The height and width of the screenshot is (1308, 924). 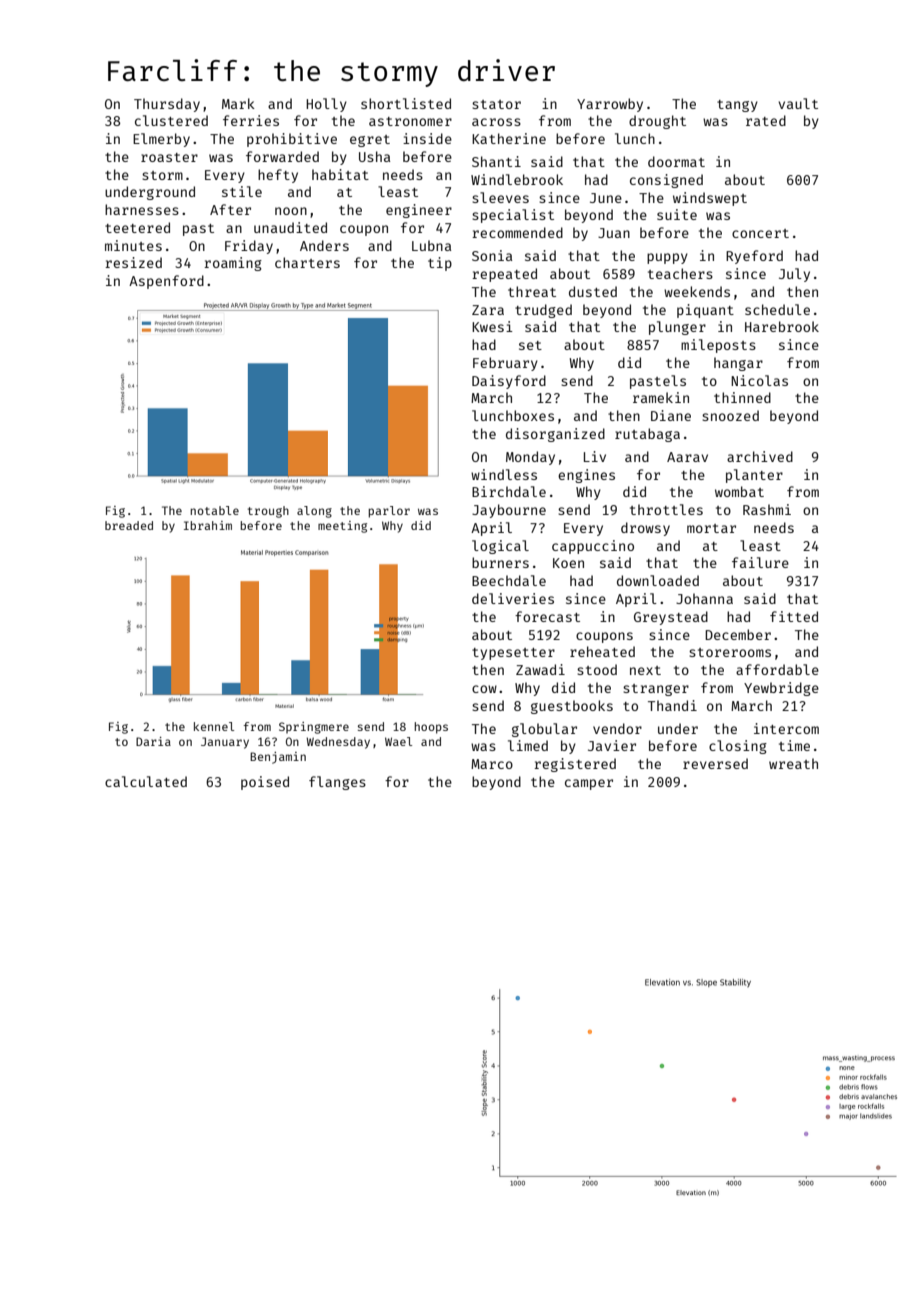 I want to click on wreath, so click(x=793, y=763).
